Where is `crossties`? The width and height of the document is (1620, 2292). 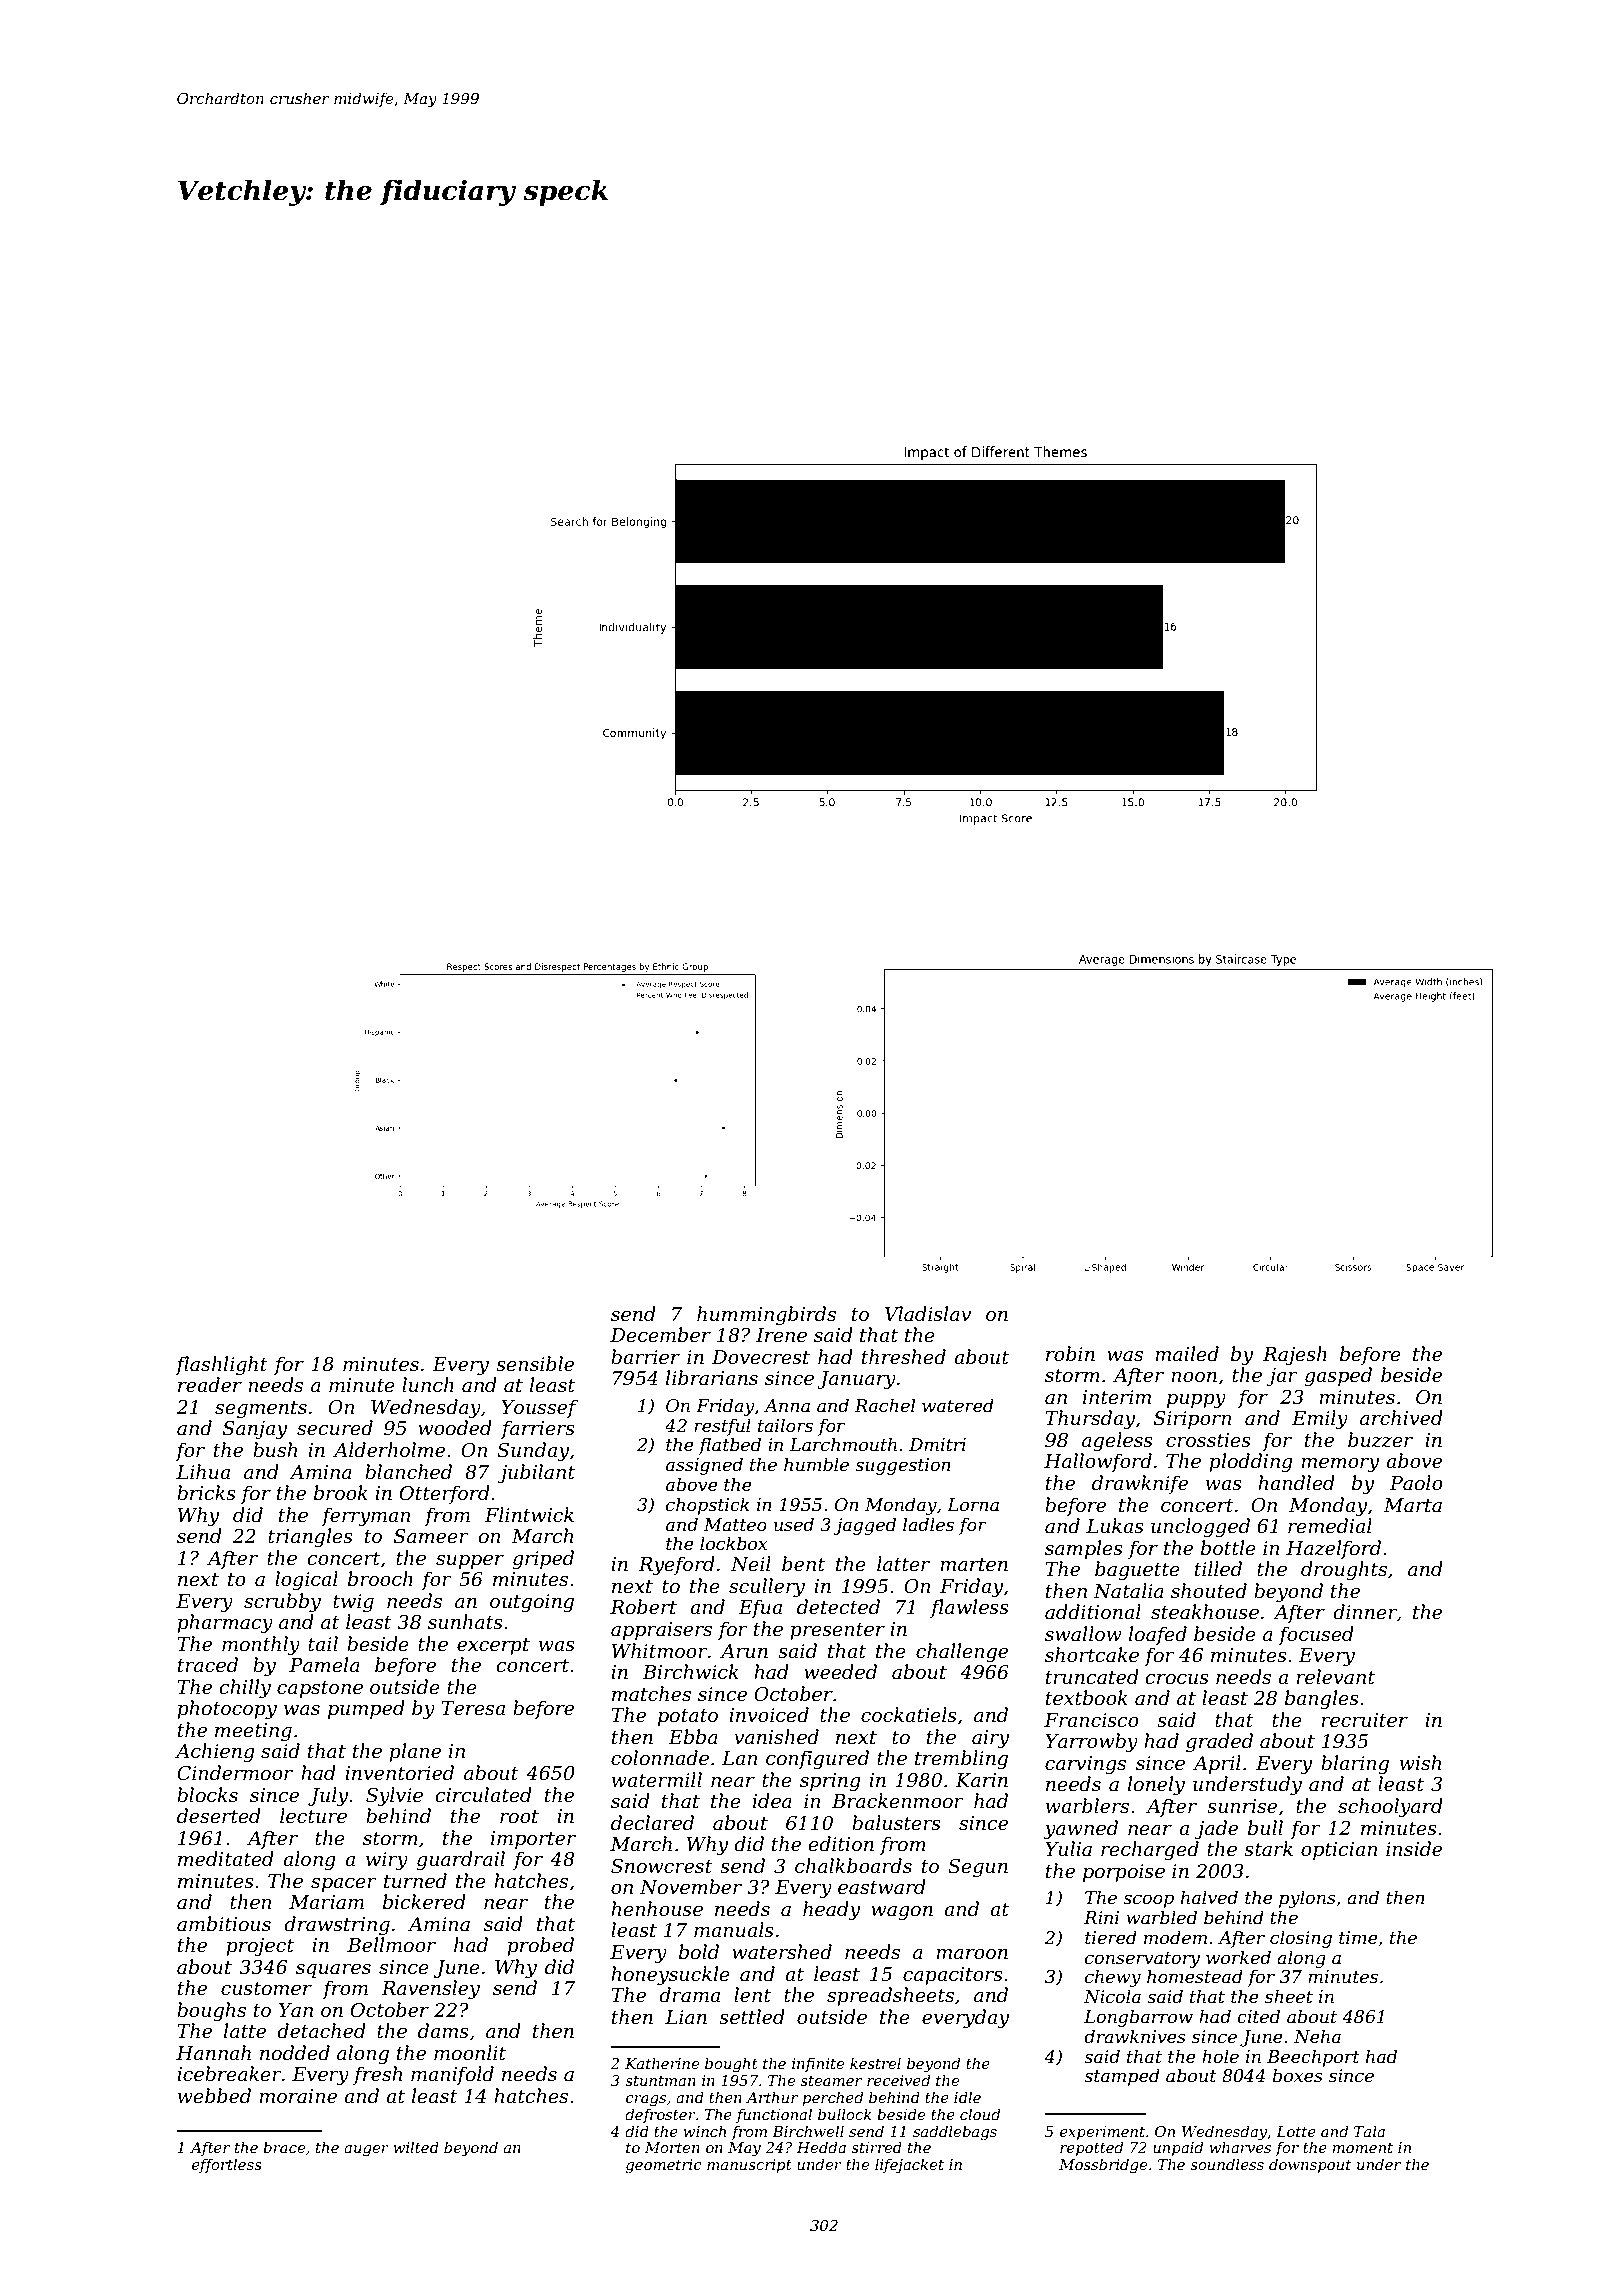 crossties is located at coordinates (1208, 1440).
